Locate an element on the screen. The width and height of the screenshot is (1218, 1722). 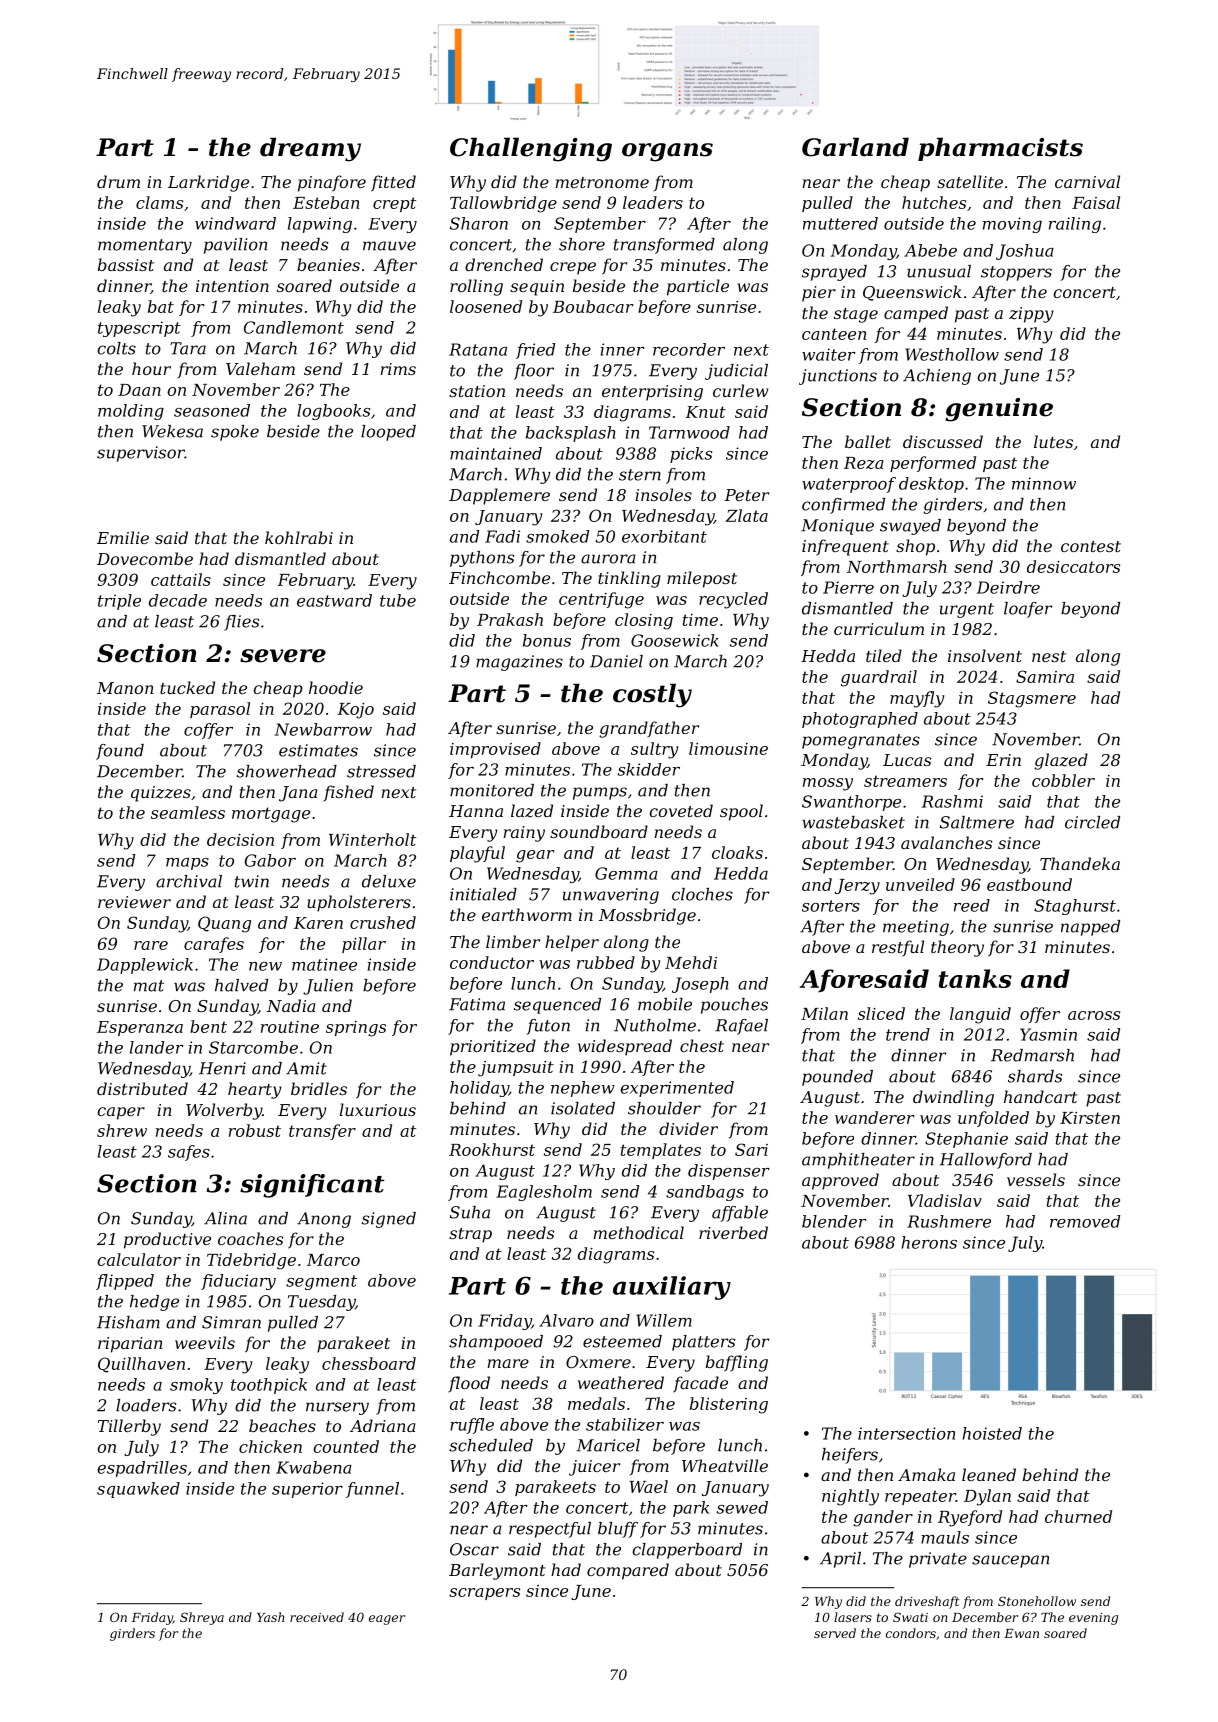
compared is located at coordinates (628, 1571).
